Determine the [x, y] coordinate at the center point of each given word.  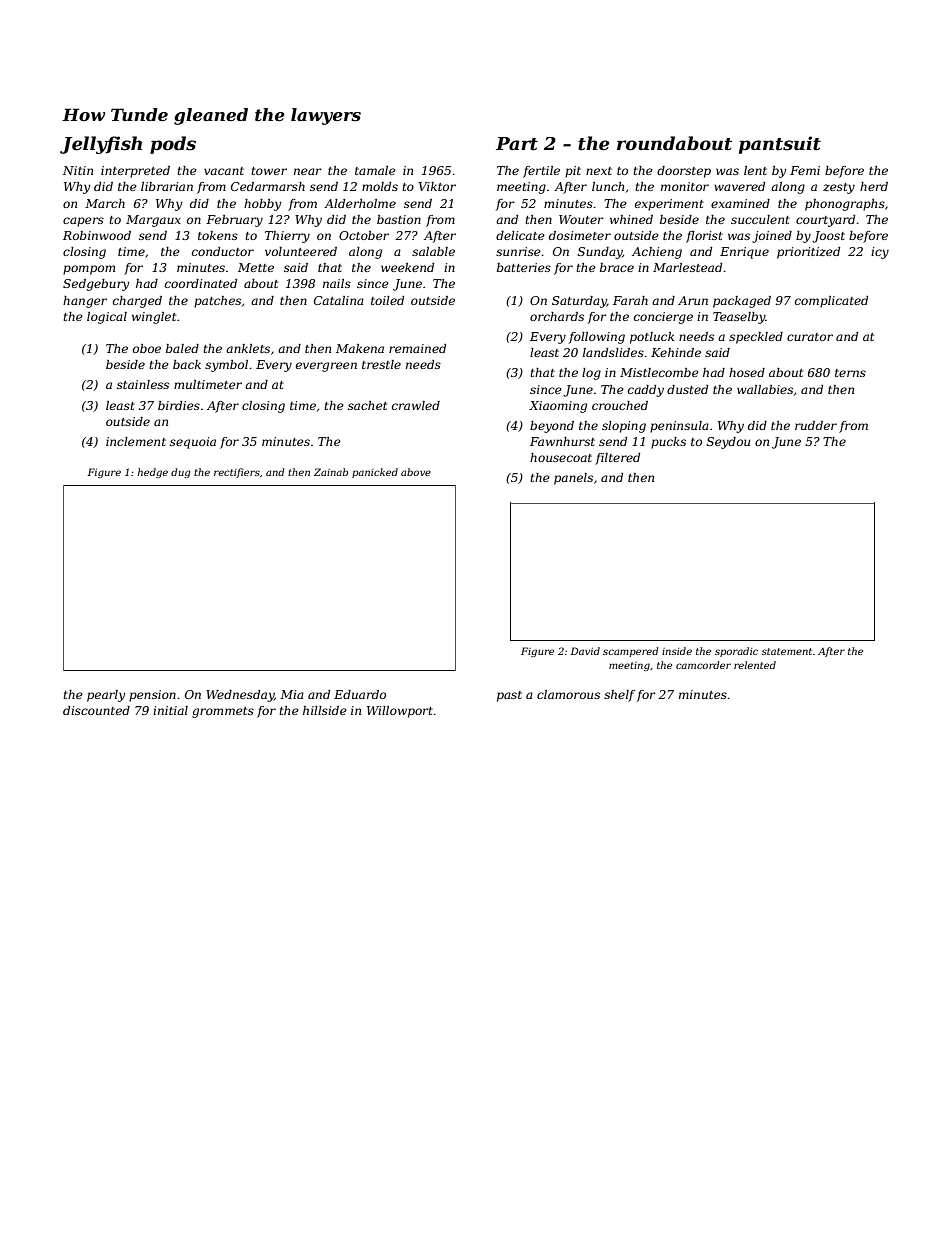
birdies [179, 405]
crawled [416, 405]
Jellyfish [101, 145]
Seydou [728, 443]
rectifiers [237, 473]
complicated [831, 302]
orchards [557, 316]
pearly [106, 696]
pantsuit [780, 145]
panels [573, 479]
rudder [816, 425]
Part [517, 144]
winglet [154, 318]
